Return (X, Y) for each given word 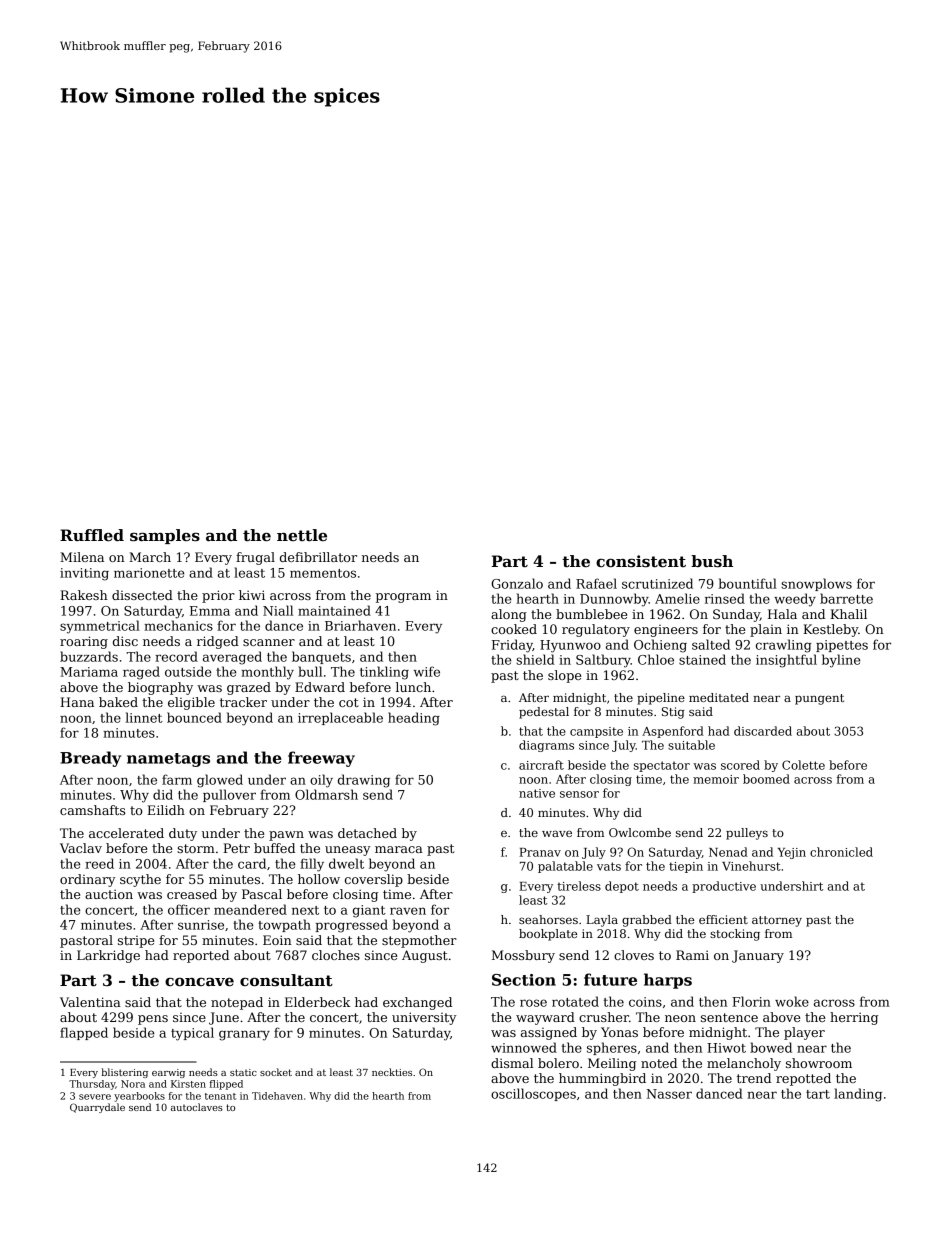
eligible (191, 703)
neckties (392, 1072)
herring (854, 1018)
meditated (719, 697)
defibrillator (318, 557)
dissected (142, 595)
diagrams (546, 746)
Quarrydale (97, 1108)
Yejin (791, 853)
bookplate (548, 935)
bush (712, 561)
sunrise (201, 925)
